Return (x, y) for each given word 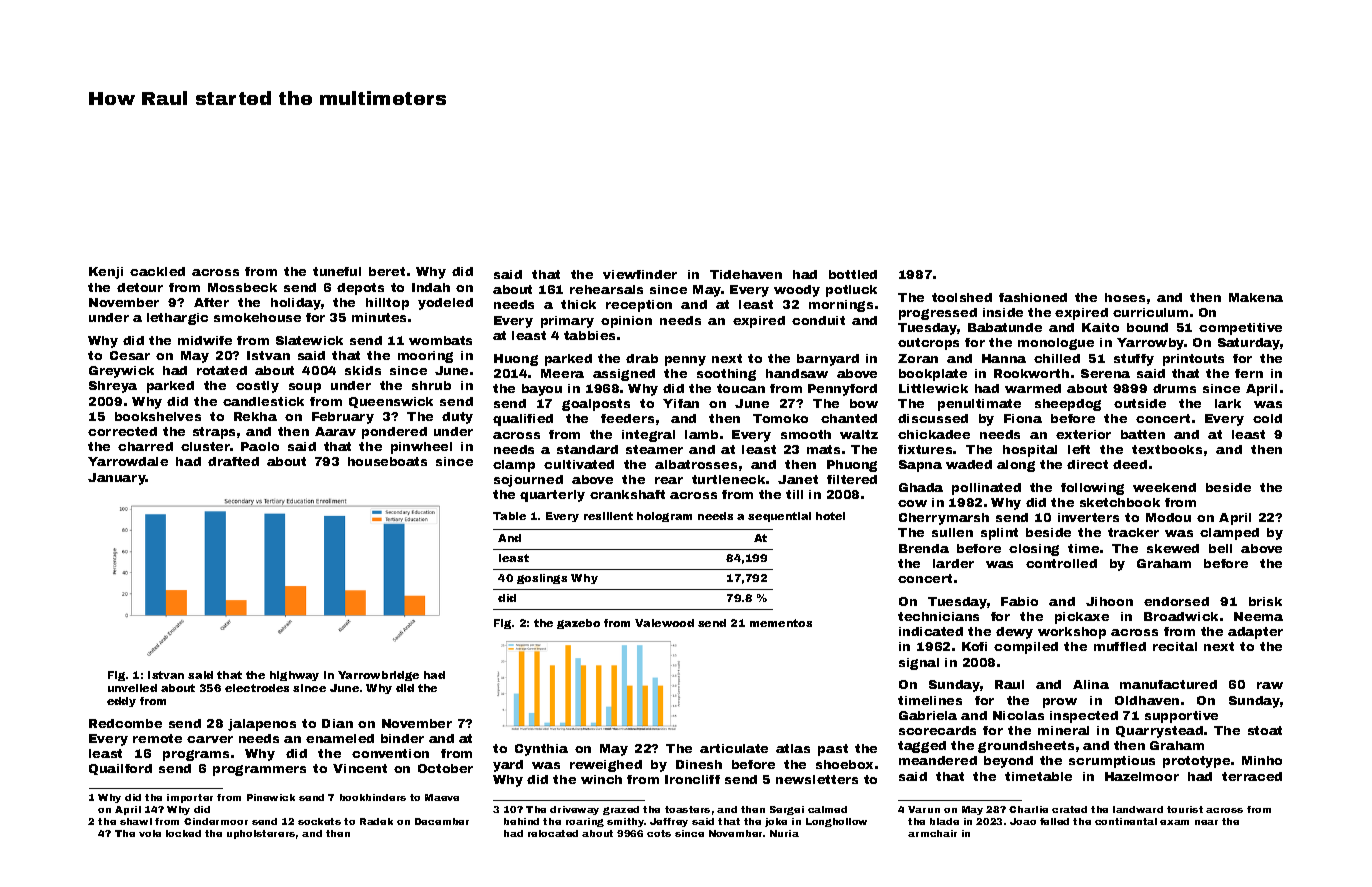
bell (1220, 548)
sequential (779, 517)
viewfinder (640, 274)
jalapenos (262, 725)
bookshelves (158, 416)
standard (587, 449)
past (833, 750)
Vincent (360, 768)
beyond (1008, 762)
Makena (1256, 297)
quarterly (552, 496)
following (1092, 489)
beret (387, 271)
